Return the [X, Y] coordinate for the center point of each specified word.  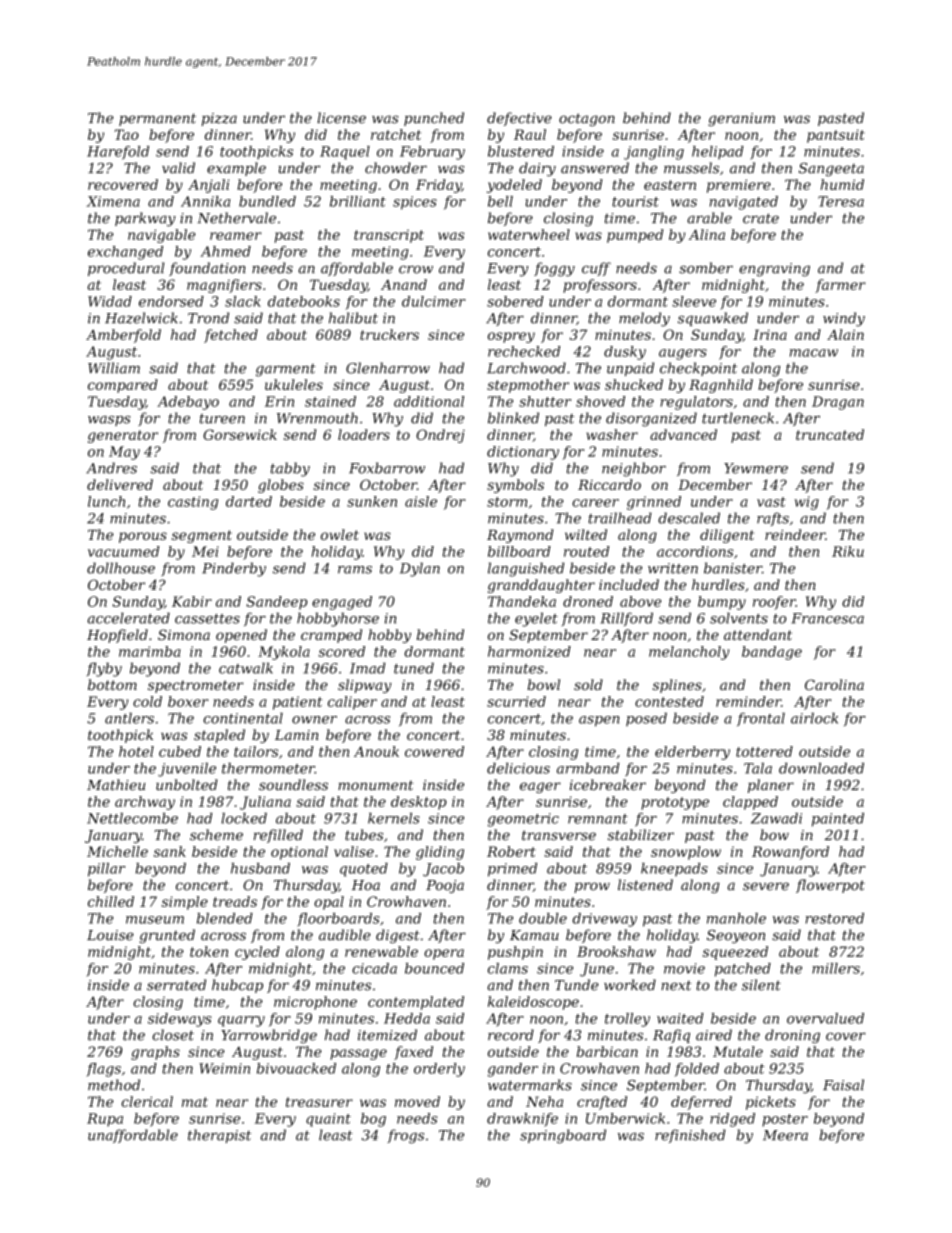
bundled [267, 201]
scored [341, 651]
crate [761, 218]
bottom [112, 684]
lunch [106, 501]
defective [519, 119]
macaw [814, 353]
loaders [364, 434]
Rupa [105, 1120]
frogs [405, 1136]
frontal [761, 719]
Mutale [738, 1051]
